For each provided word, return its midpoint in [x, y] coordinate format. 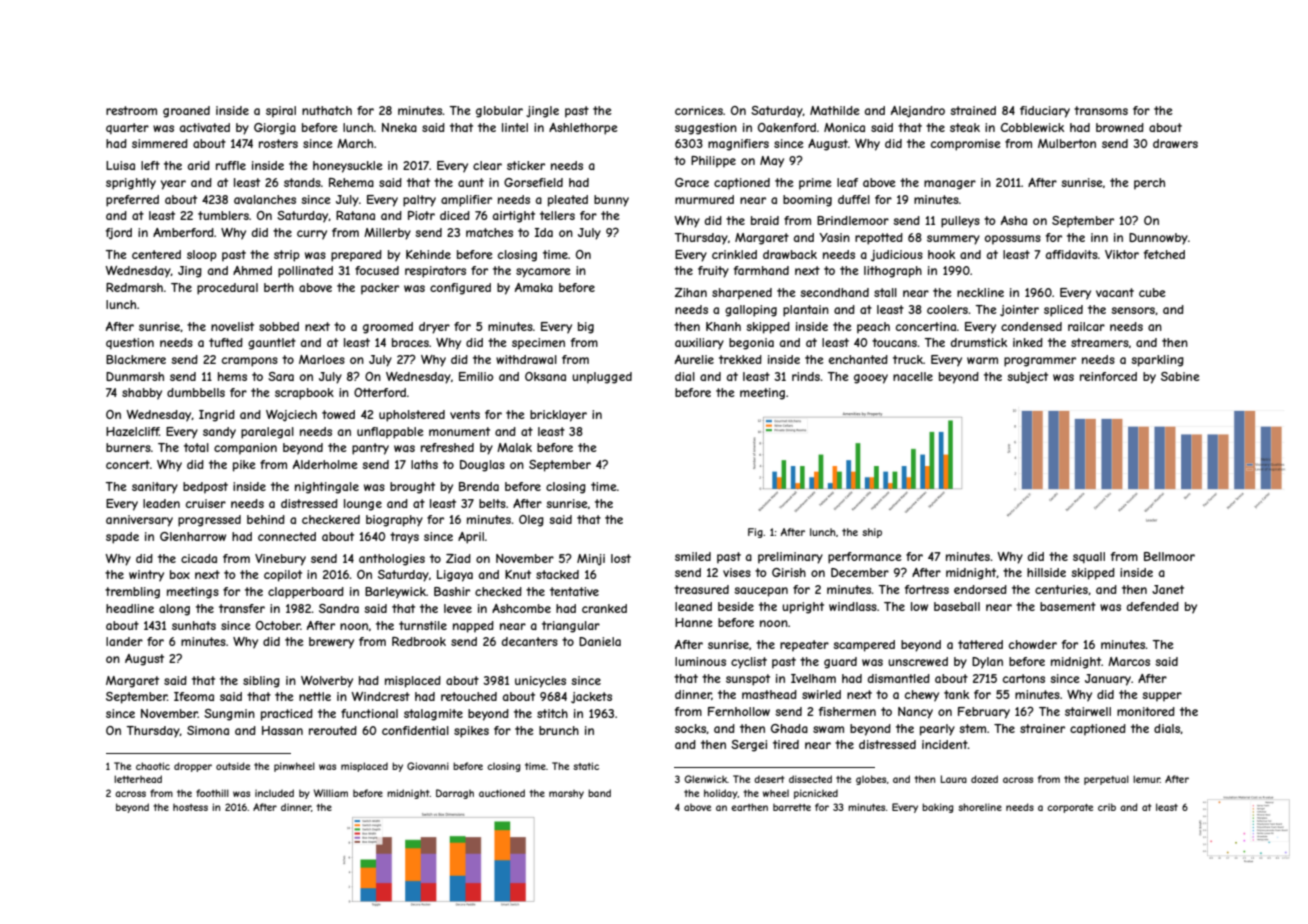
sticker [526, 165]
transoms [1101, 110]
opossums [1013, 240]
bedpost [205, 488]
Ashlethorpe [583, 129]
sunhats [194, 625]
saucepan [761, 592]
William [331, 793]
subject [1027, 378]
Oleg [531, 521]
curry [312, 235]
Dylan [987, 663]
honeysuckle [348, 167]
